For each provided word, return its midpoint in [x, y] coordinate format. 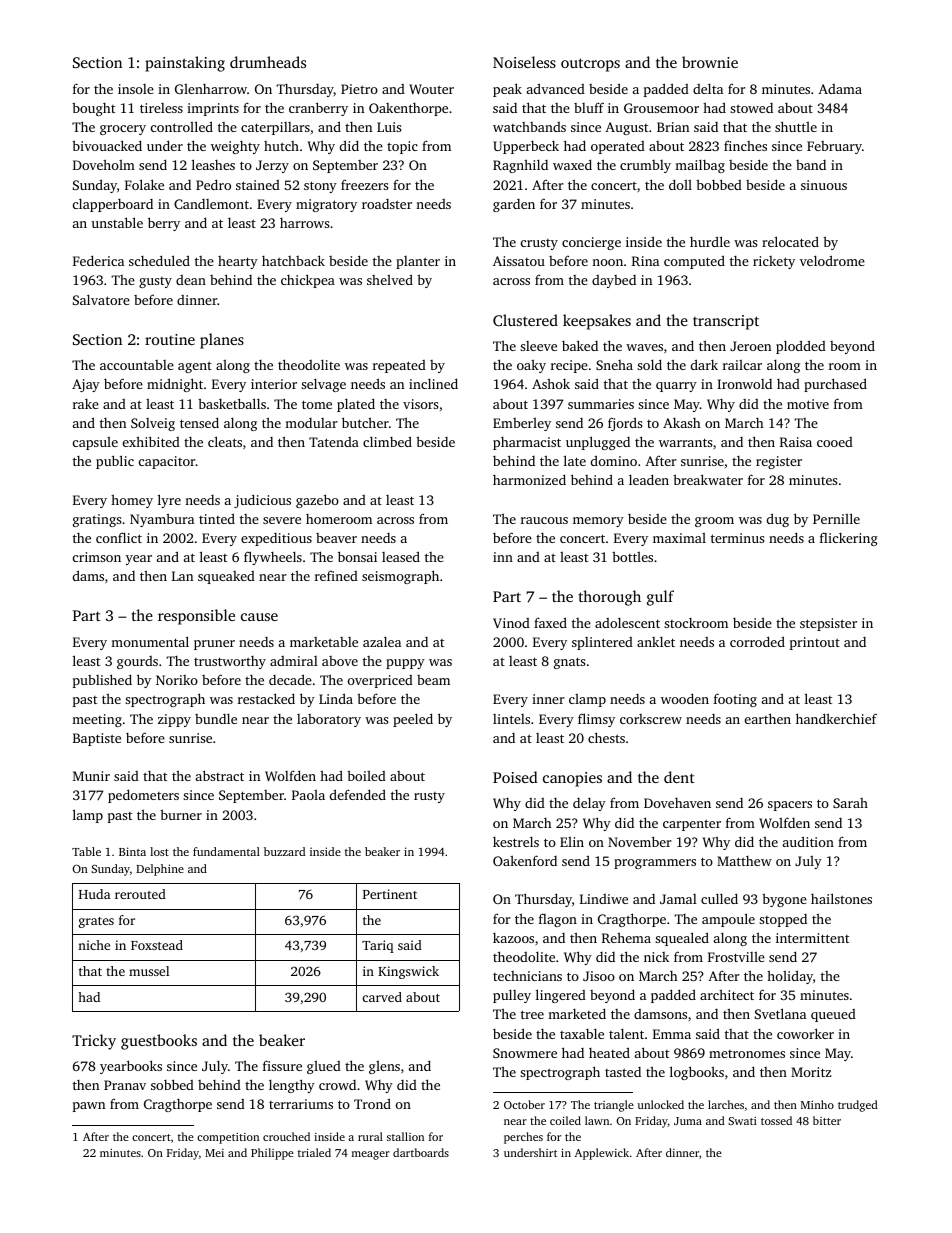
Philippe [272, 1154]
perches [523, 1138]
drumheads [268, 62]
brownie [710, 62]
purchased [835, 385]
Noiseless [524, 62]
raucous [544, 520]
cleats [225, 441]
